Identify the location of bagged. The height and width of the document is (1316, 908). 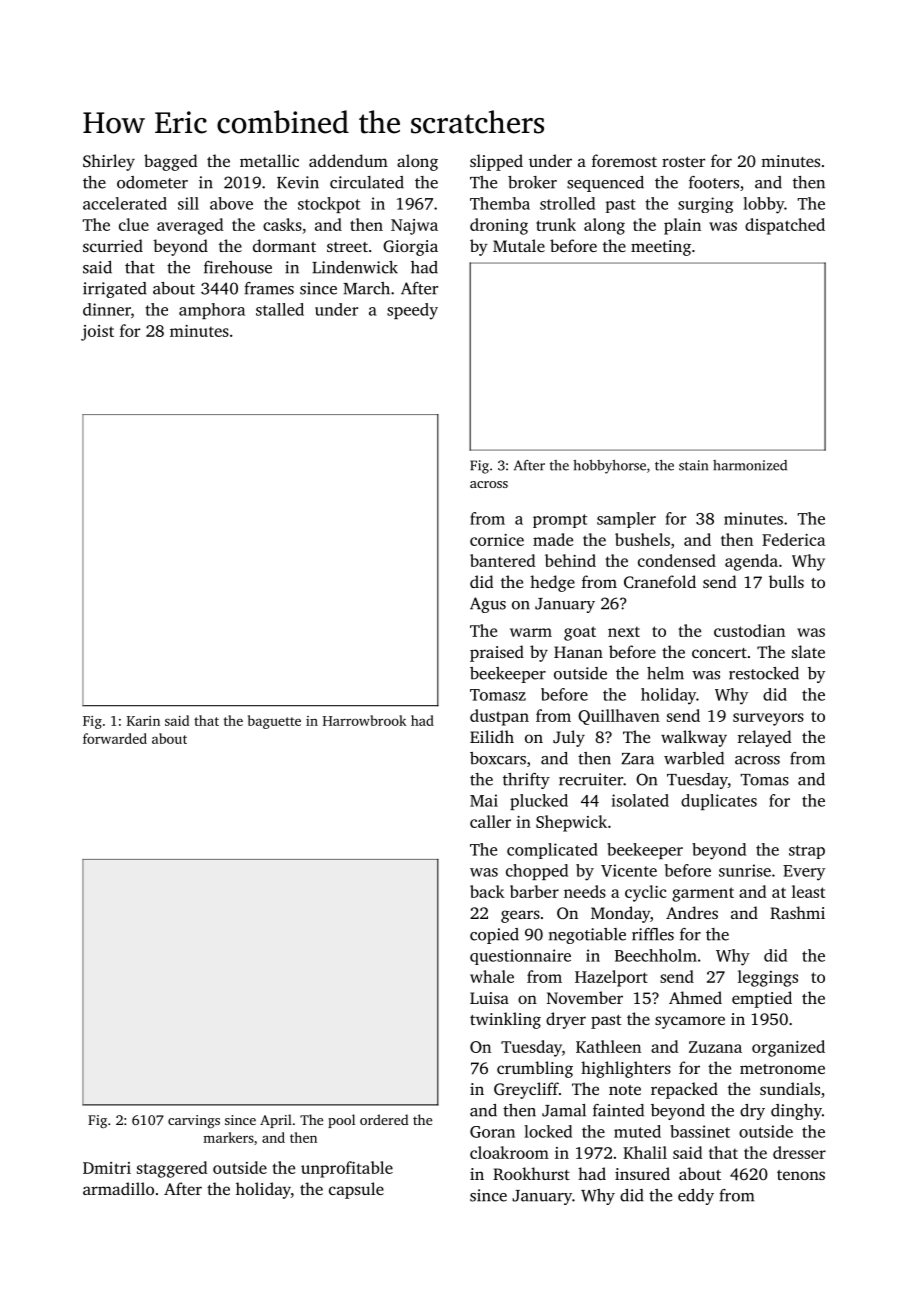
(171, 162).
